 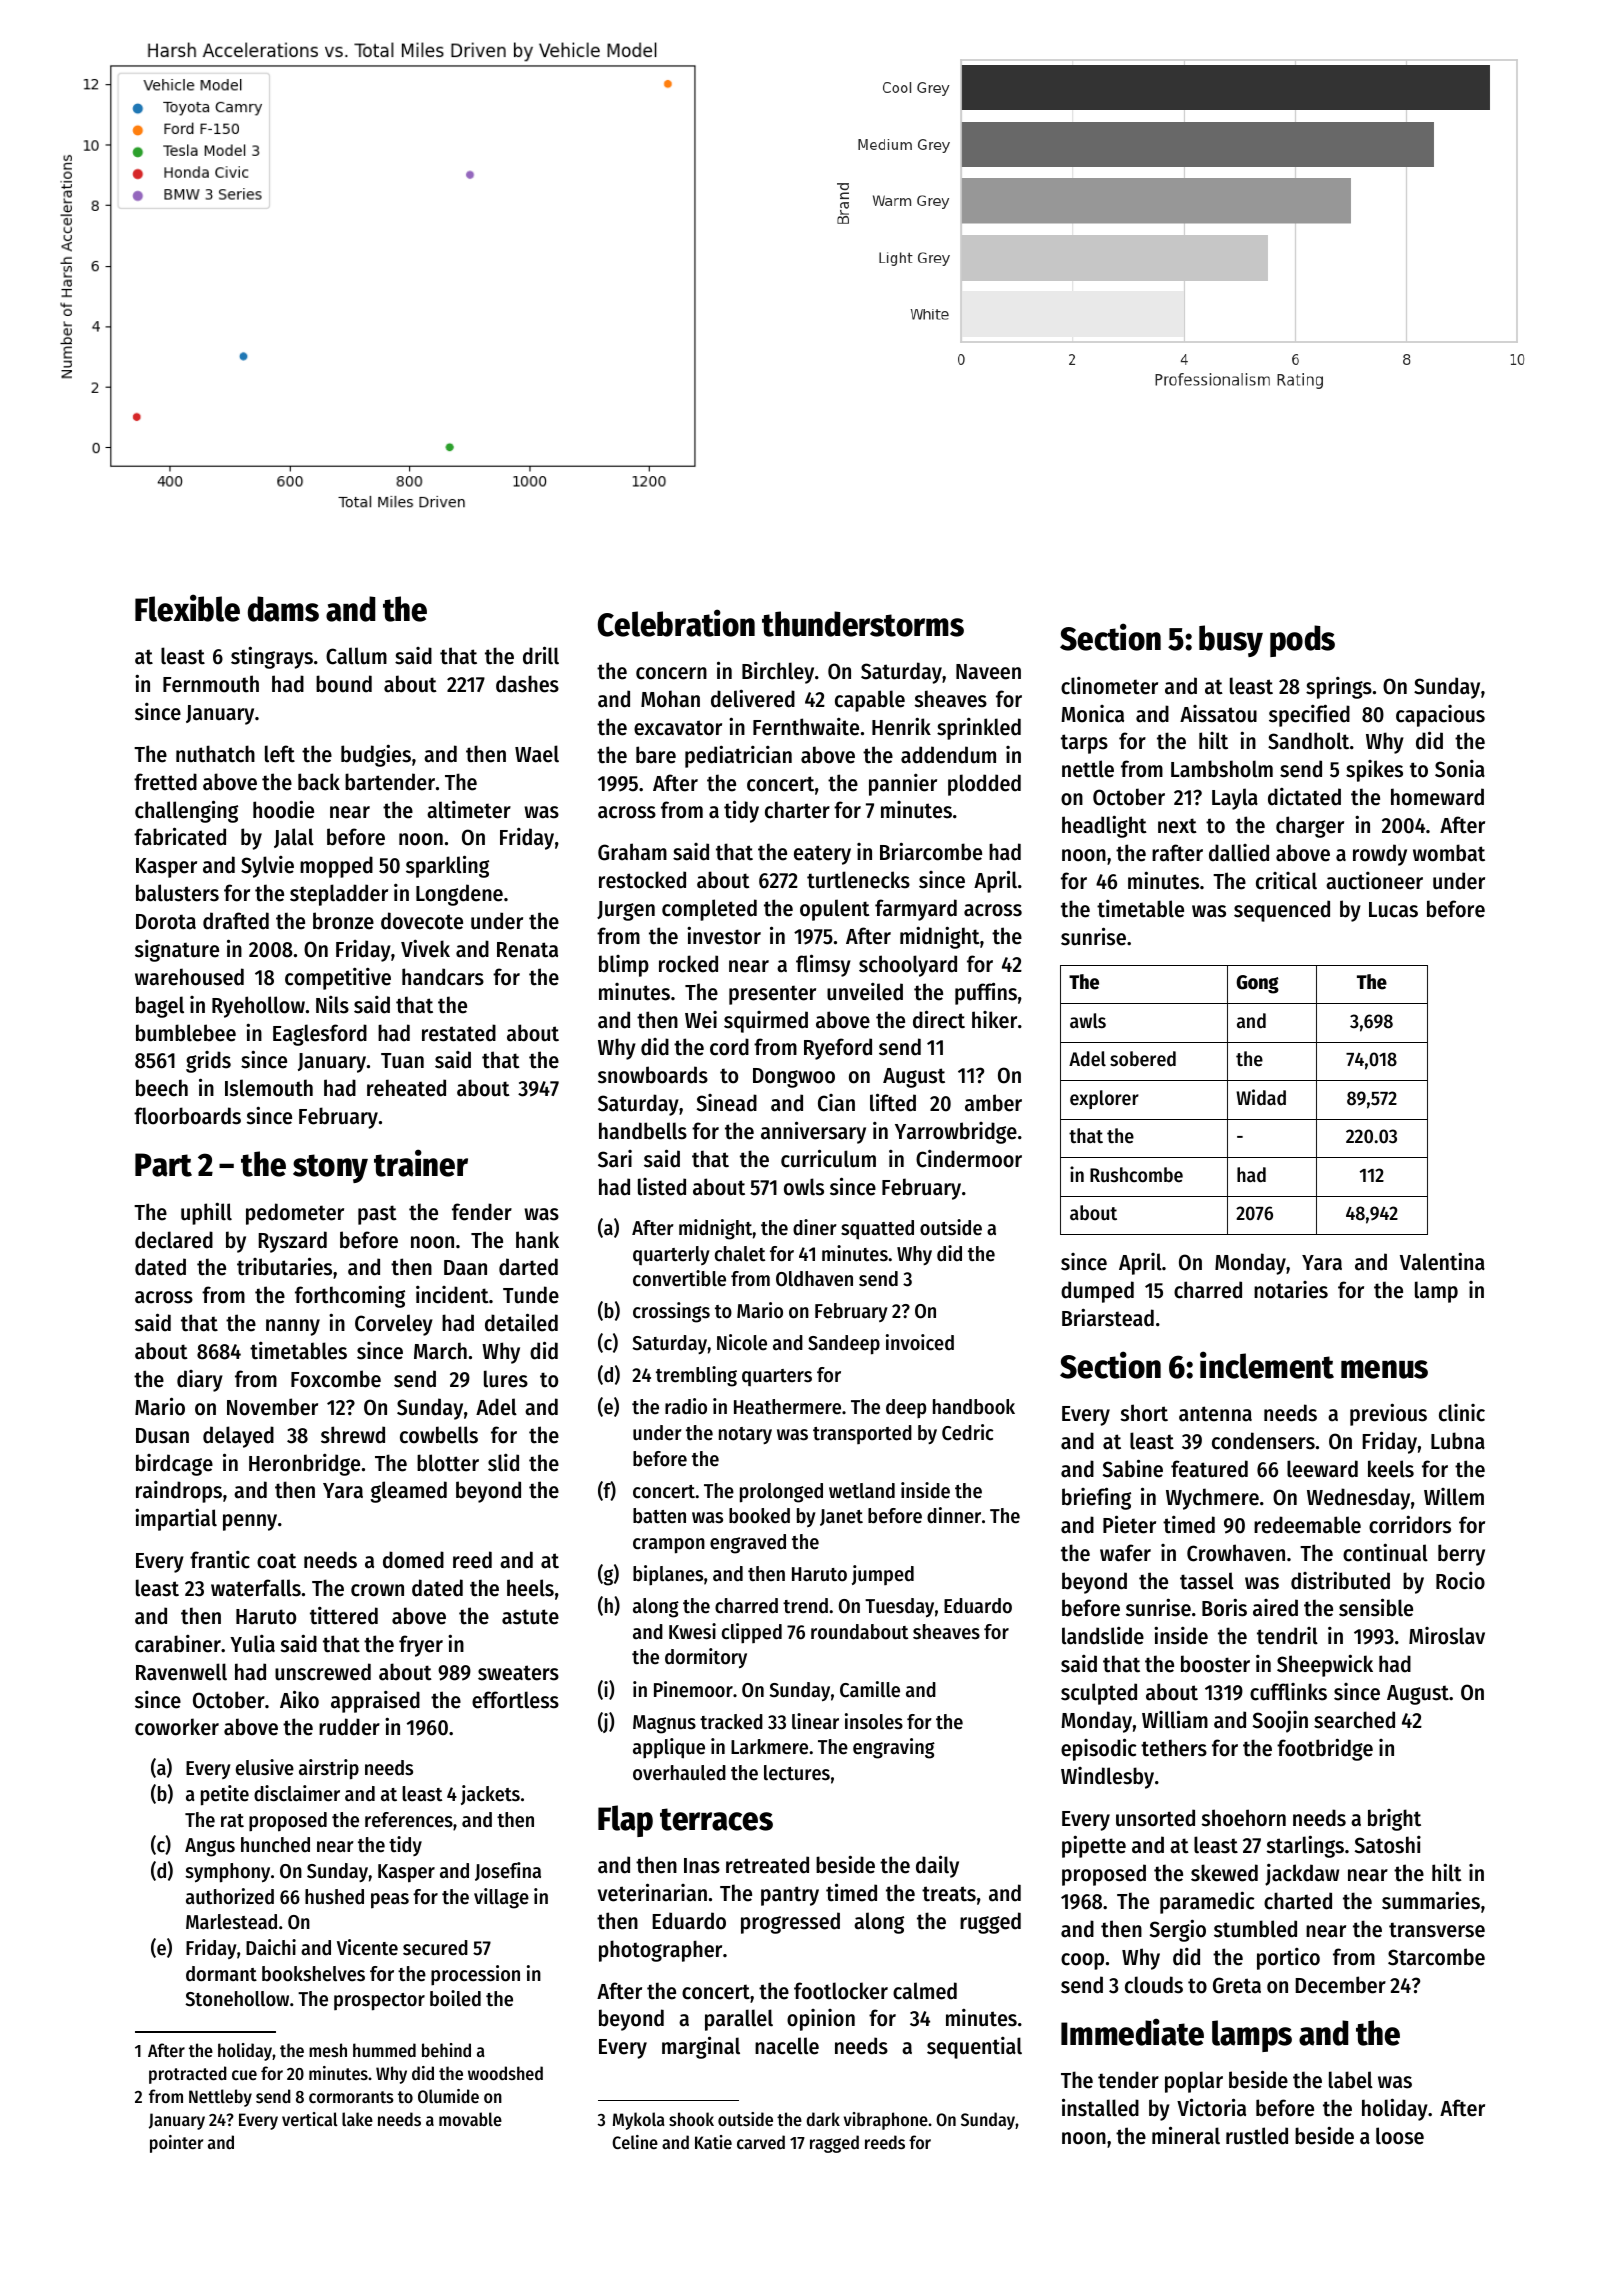 I want to click on Sinead, so click(x=727, y=1103).
